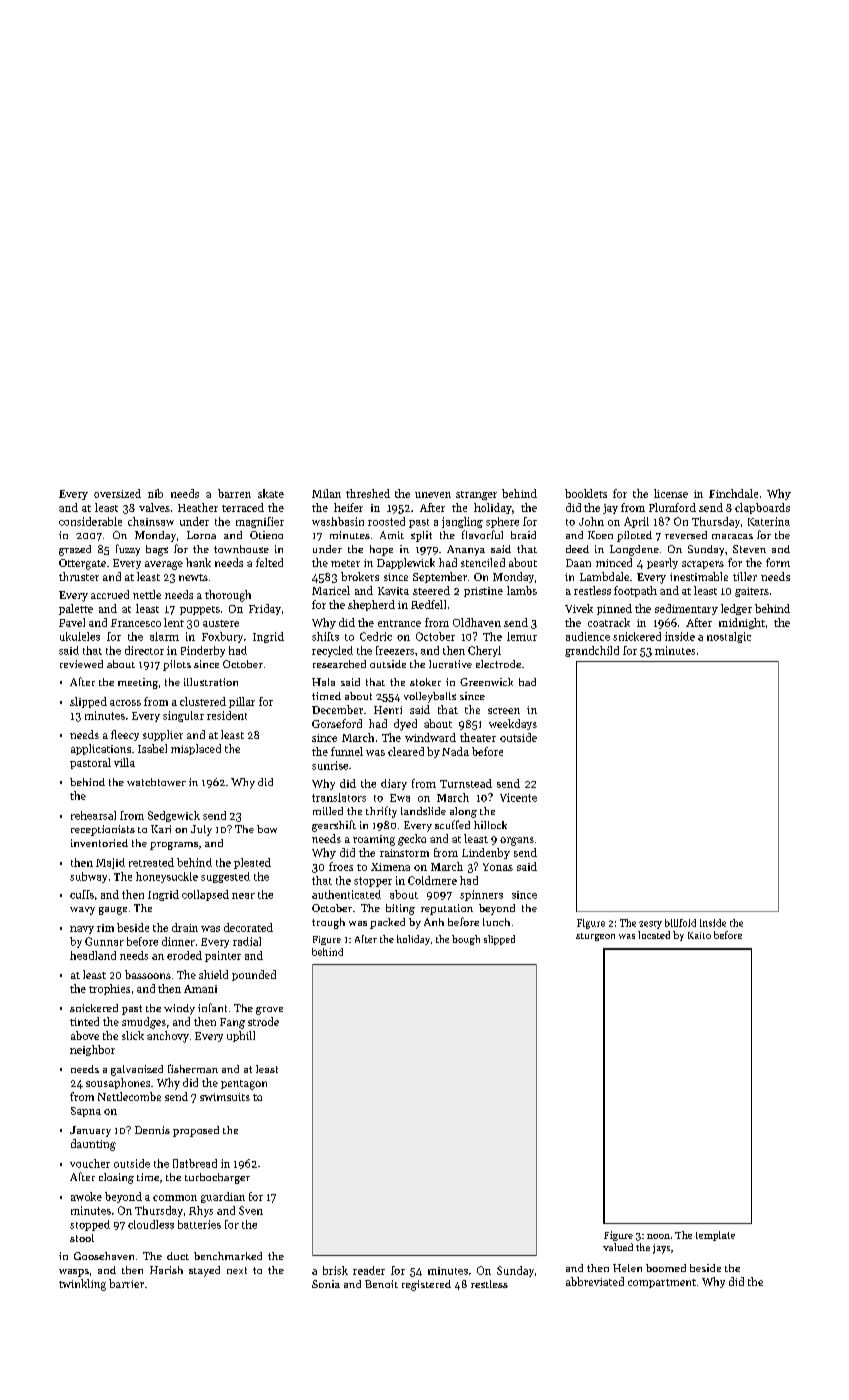  I want to click on barrier, so click(126, 1283).
